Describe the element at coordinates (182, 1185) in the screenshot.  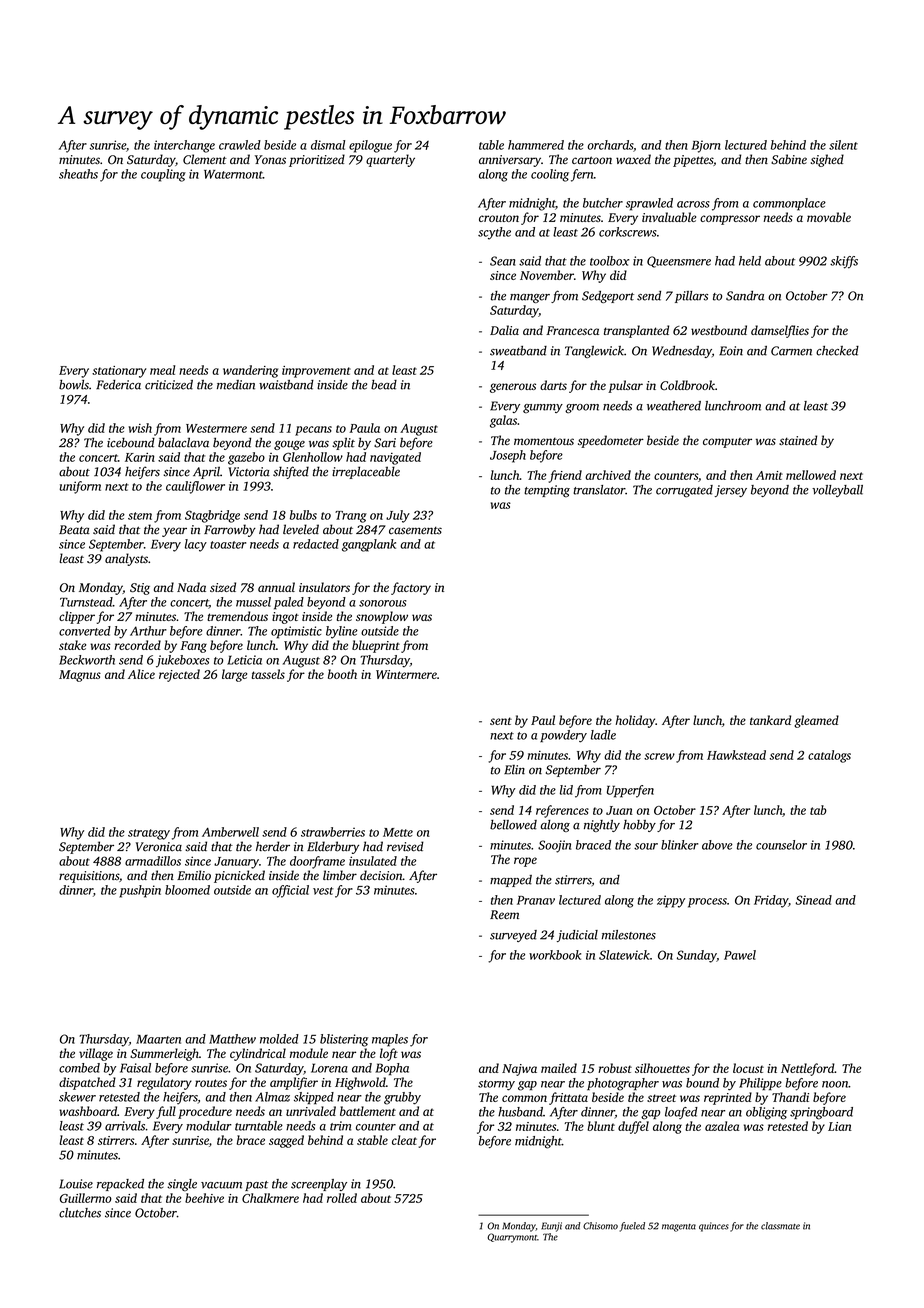
I see `single` at that location.
